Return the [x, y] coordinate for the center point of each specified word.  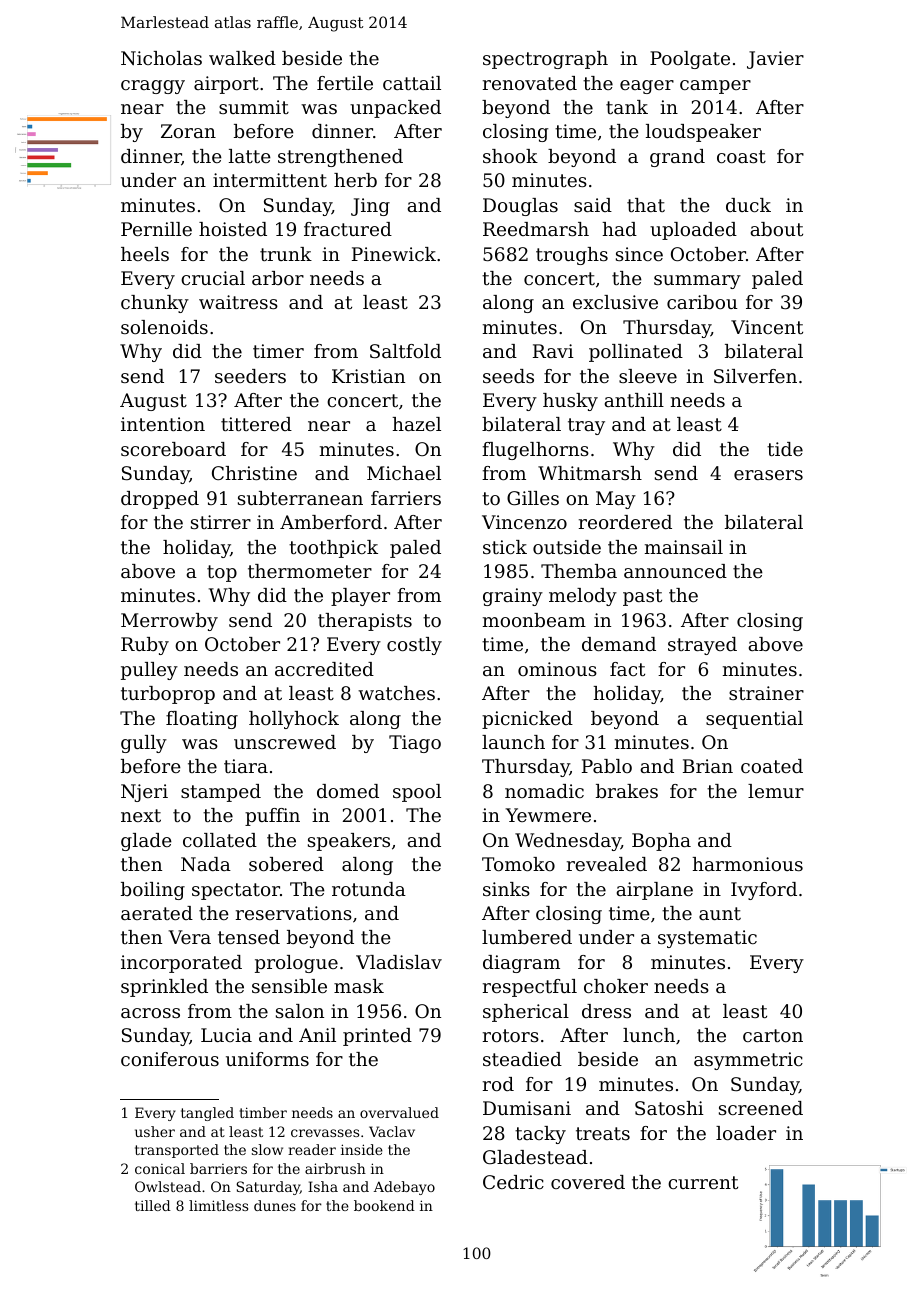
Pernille [156, 229]
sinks [506, 889]
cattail [412, 83]
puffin [272, 817]
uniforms [267, 1059]
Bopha [661, 842]
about [777, 229]
